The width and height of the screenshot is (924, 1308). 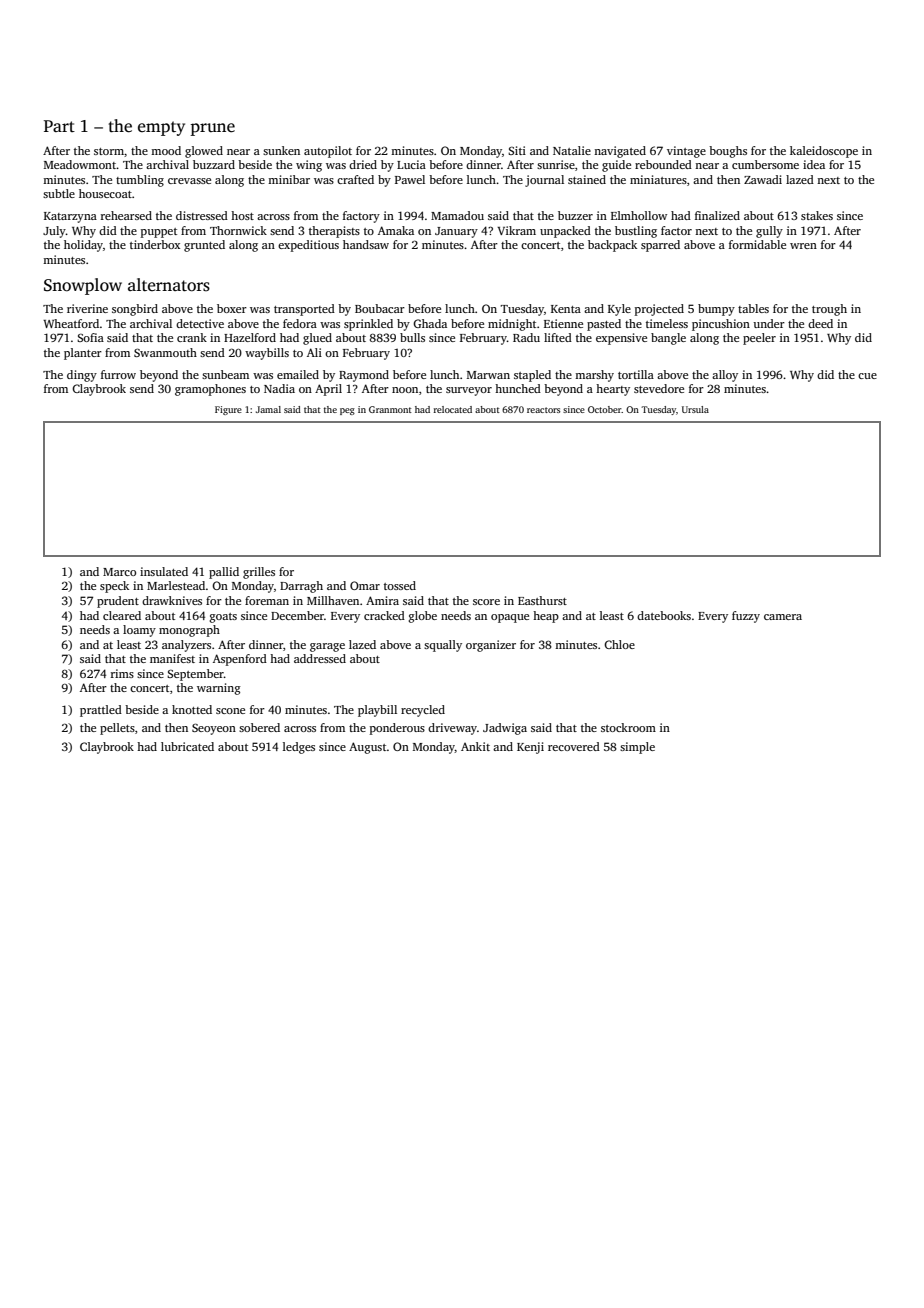 What do you see at coordinates (259, 573) in the screenshot?
I see `grilles` at bounding box center [259, 573].
